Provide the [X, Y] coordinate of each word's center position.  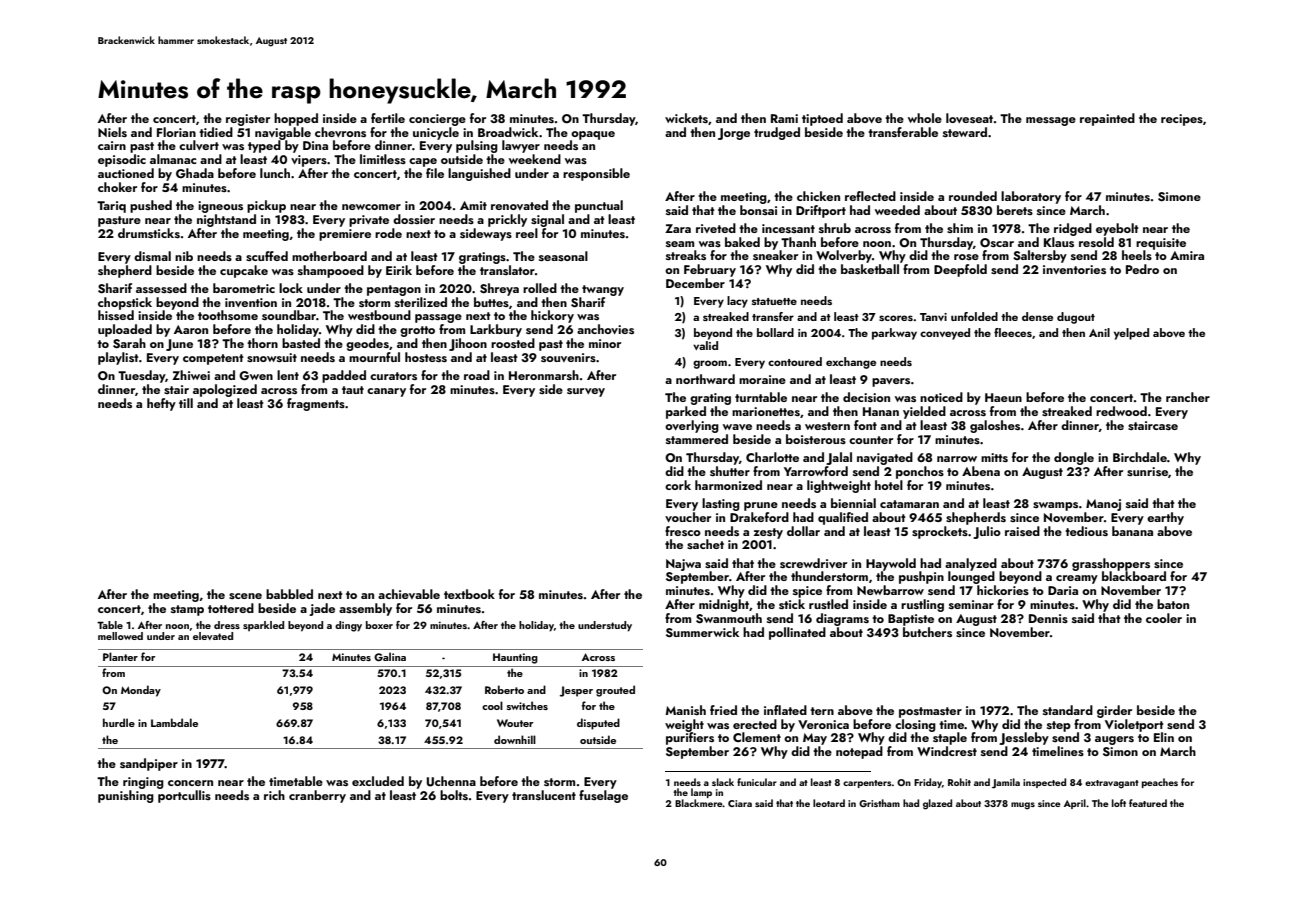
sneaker [775, 255]
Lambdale [174, 722]
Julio [987, 532]
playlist [118, 358]
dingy [348, 626]
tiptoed [822, 119]
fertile [388, 118]
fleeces [1013, 332]
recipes [1182, 120]
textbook [469, 594]
